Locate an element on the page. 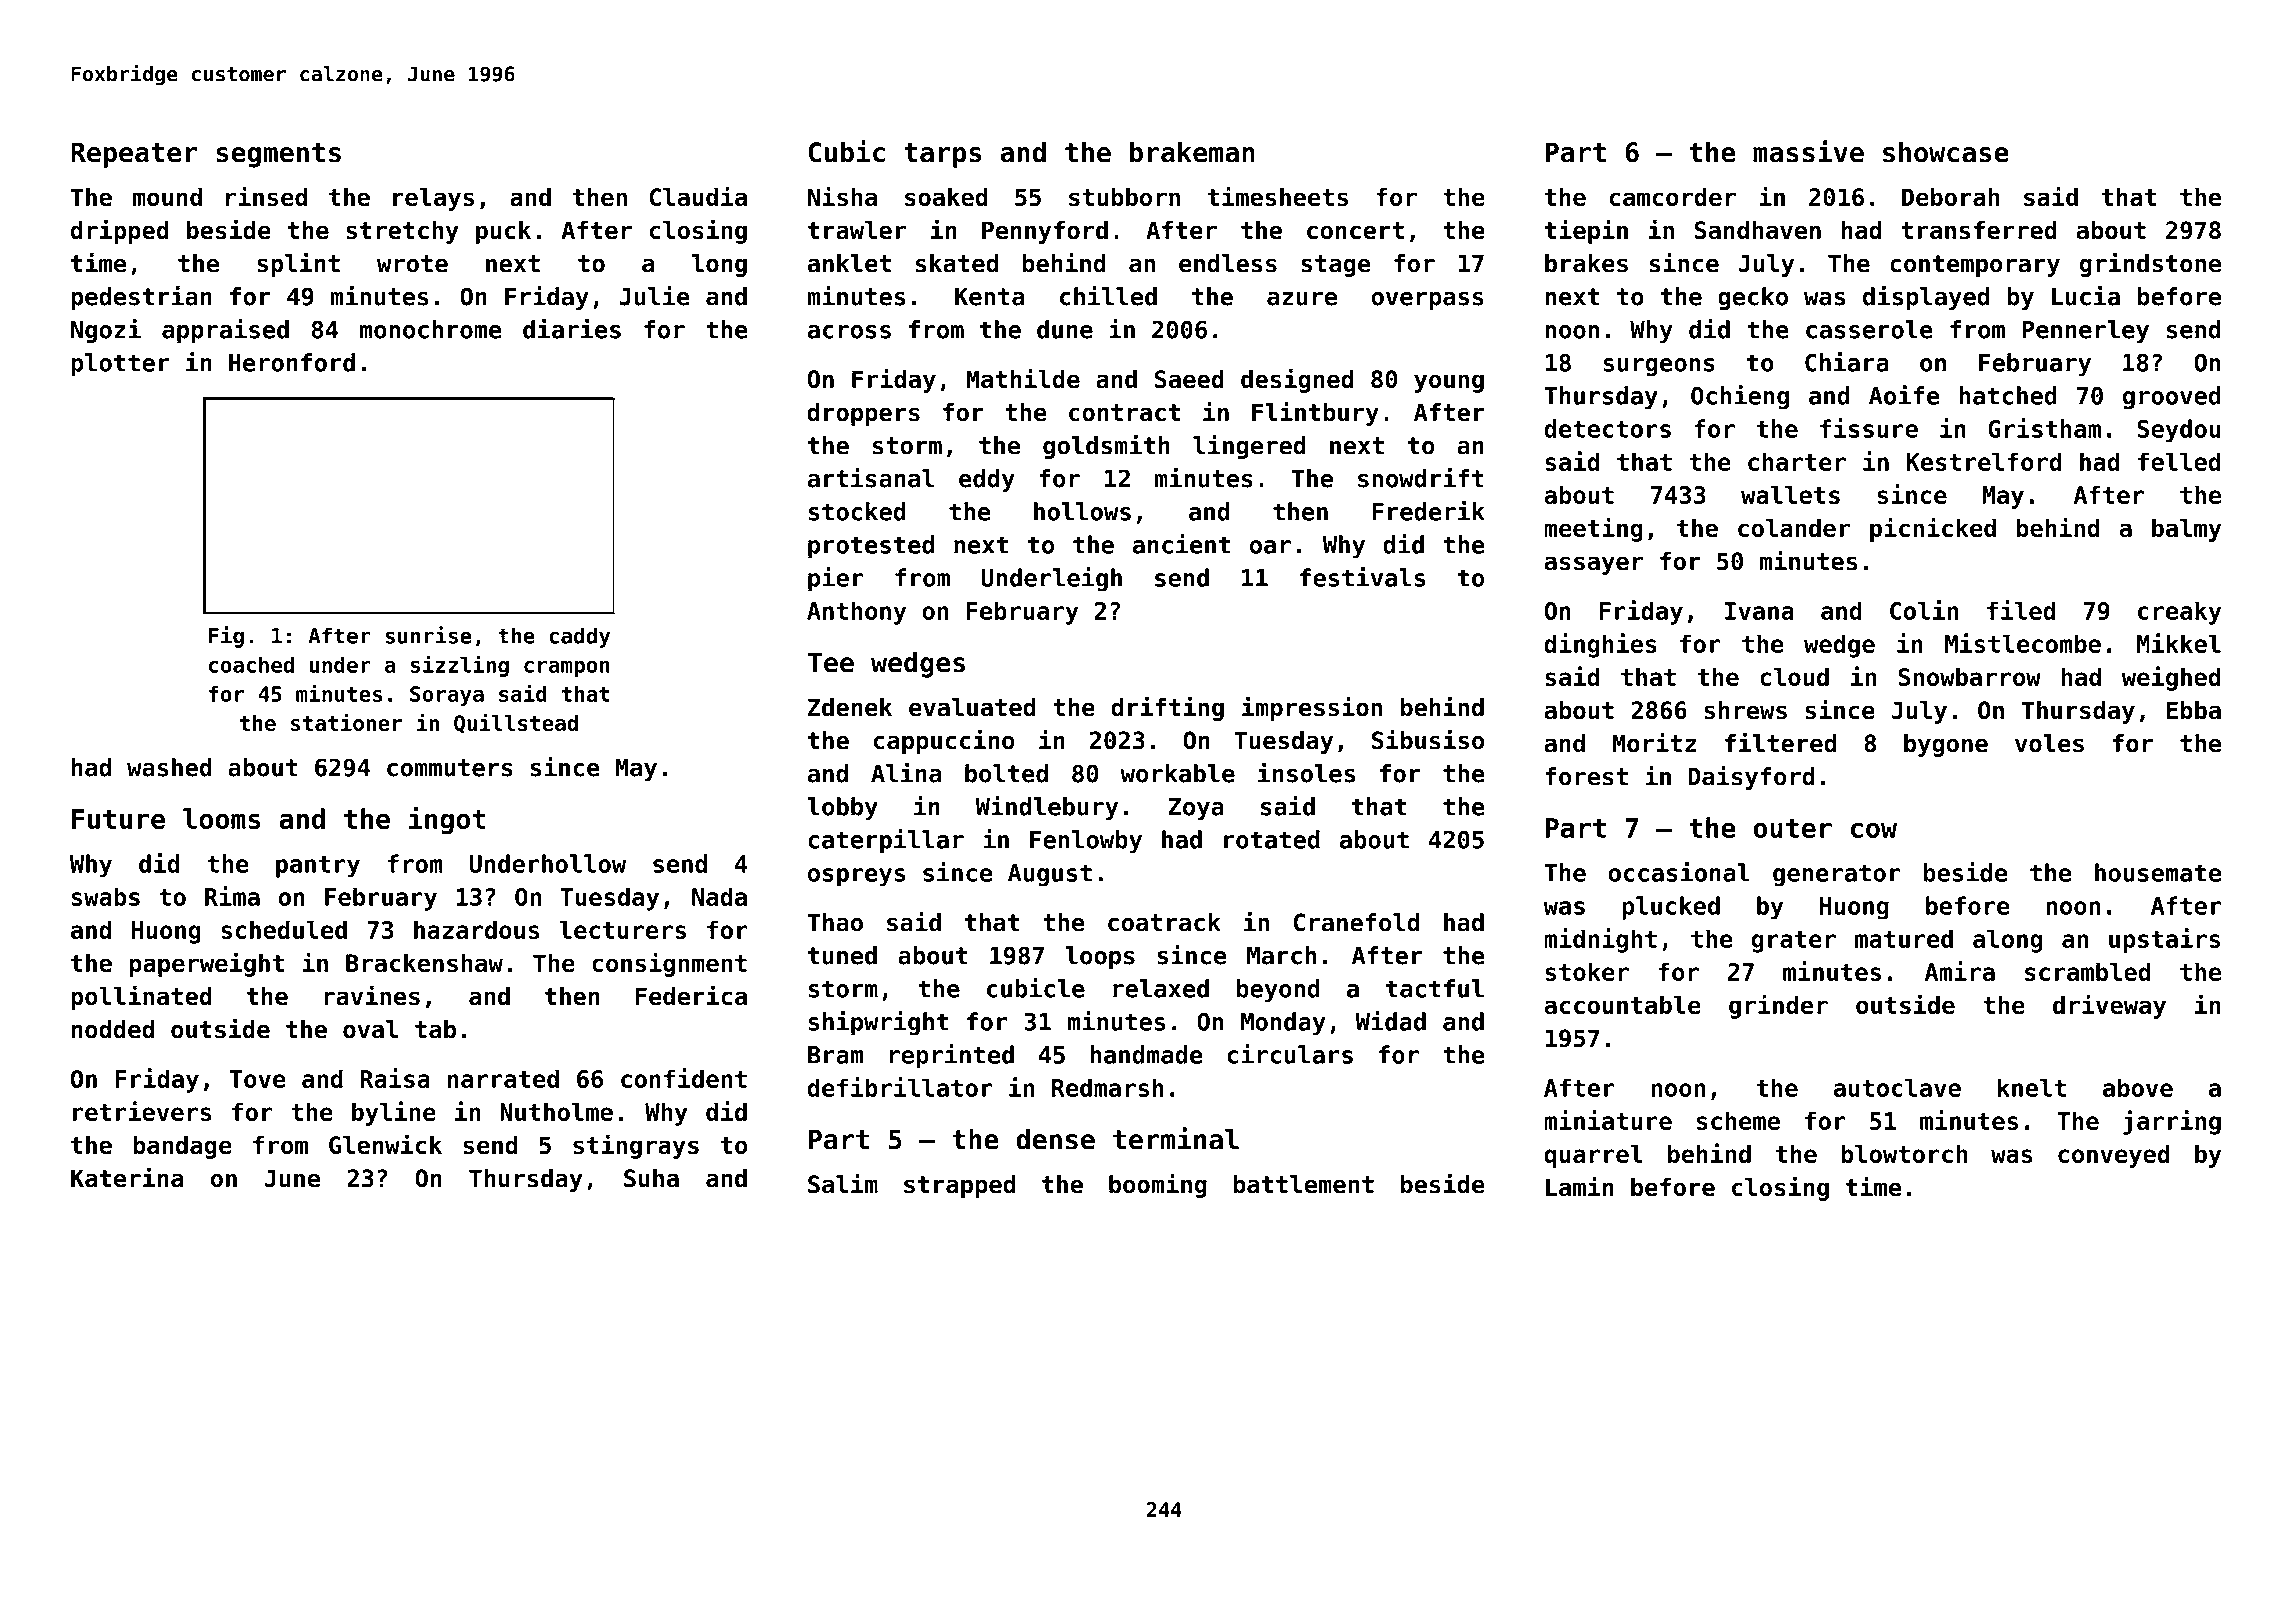 The width and height of the page is (2292, 1620). stingrays is located at coordinates (636, 1146).
